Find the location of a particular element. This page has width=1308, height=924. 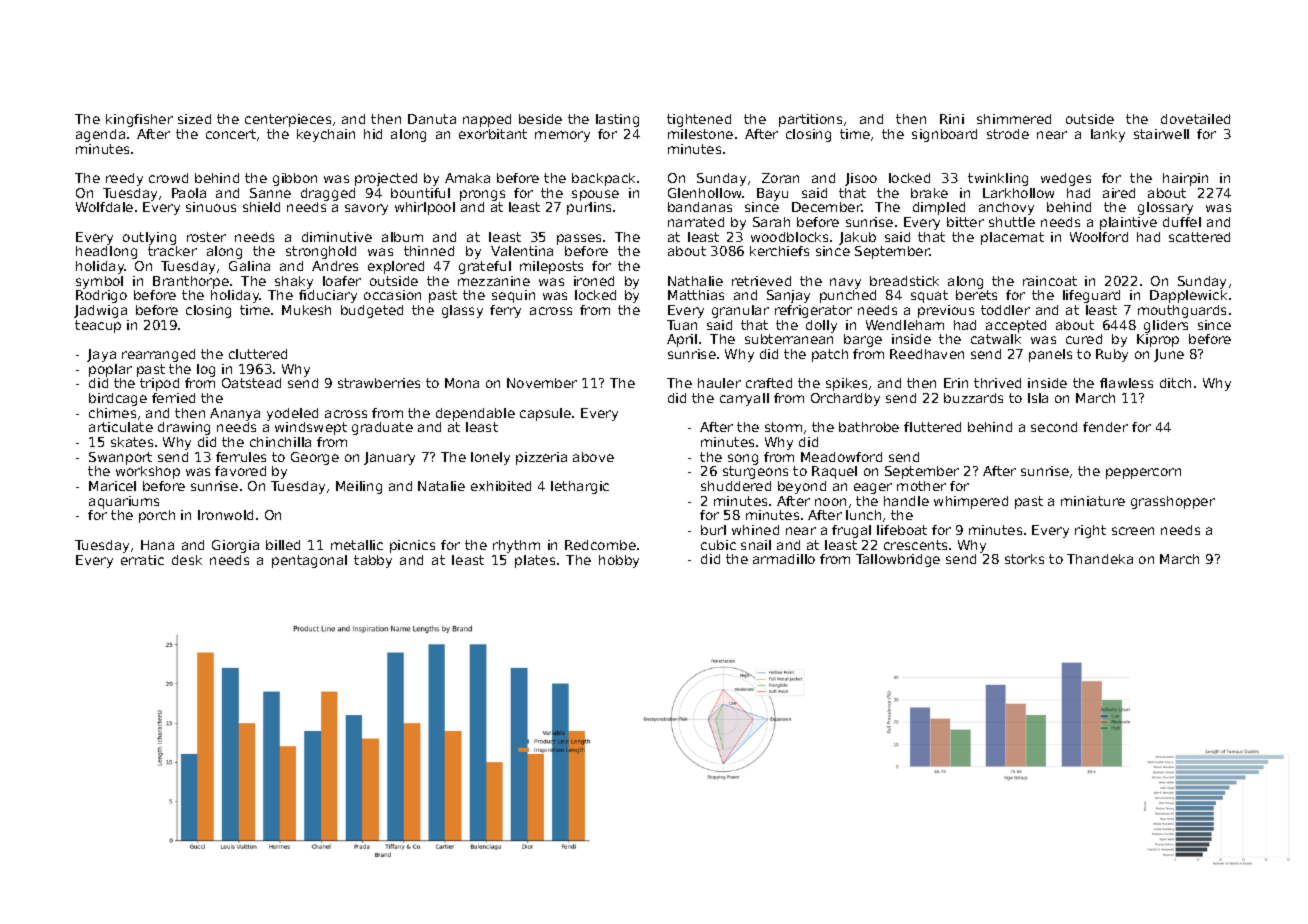

Danuta is located at coordinates (432, 119).
